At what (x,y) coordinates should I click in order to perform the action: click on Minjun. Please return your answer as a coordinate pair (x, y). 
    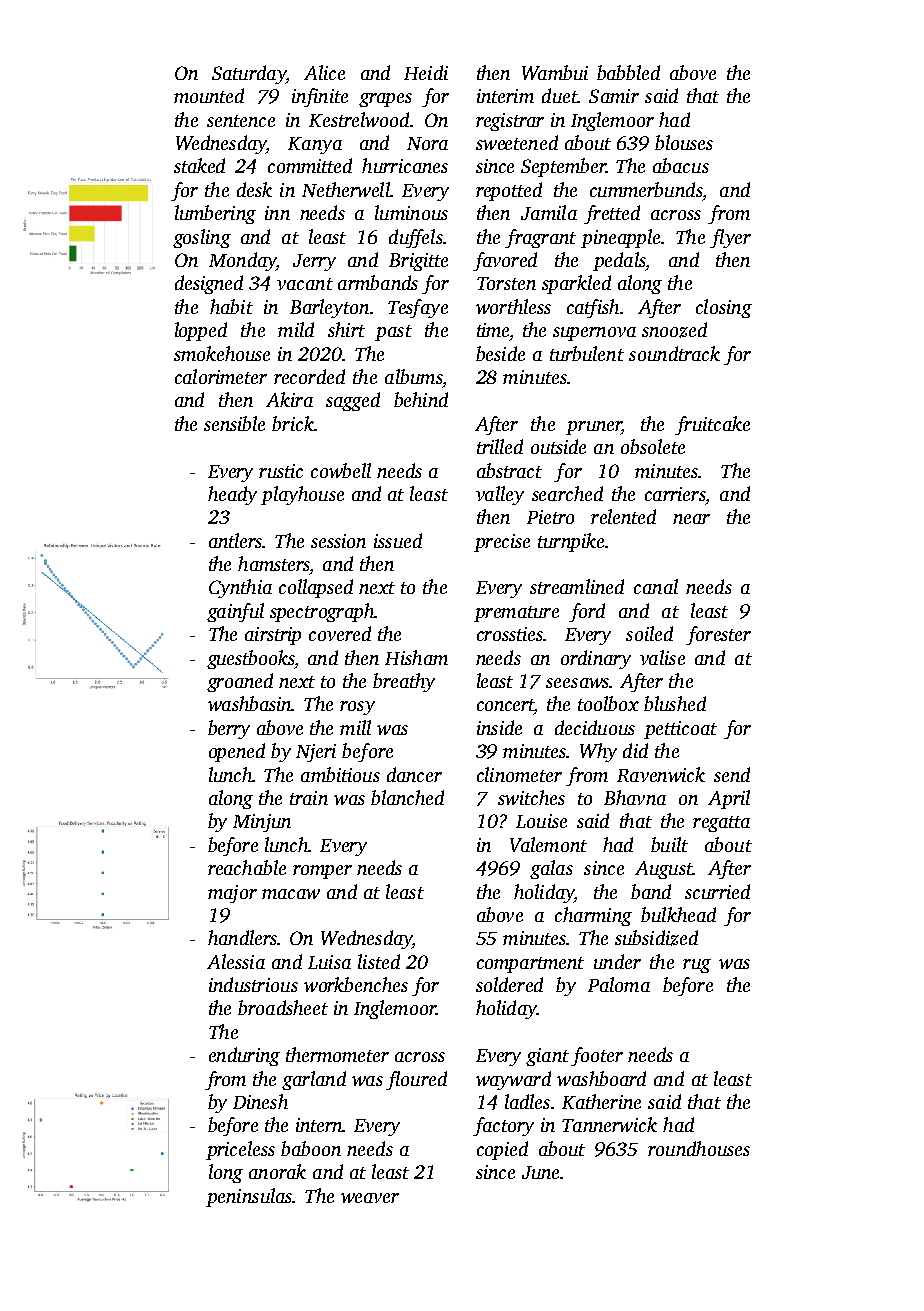
    Looking at the image, I should click on (262, 823).
